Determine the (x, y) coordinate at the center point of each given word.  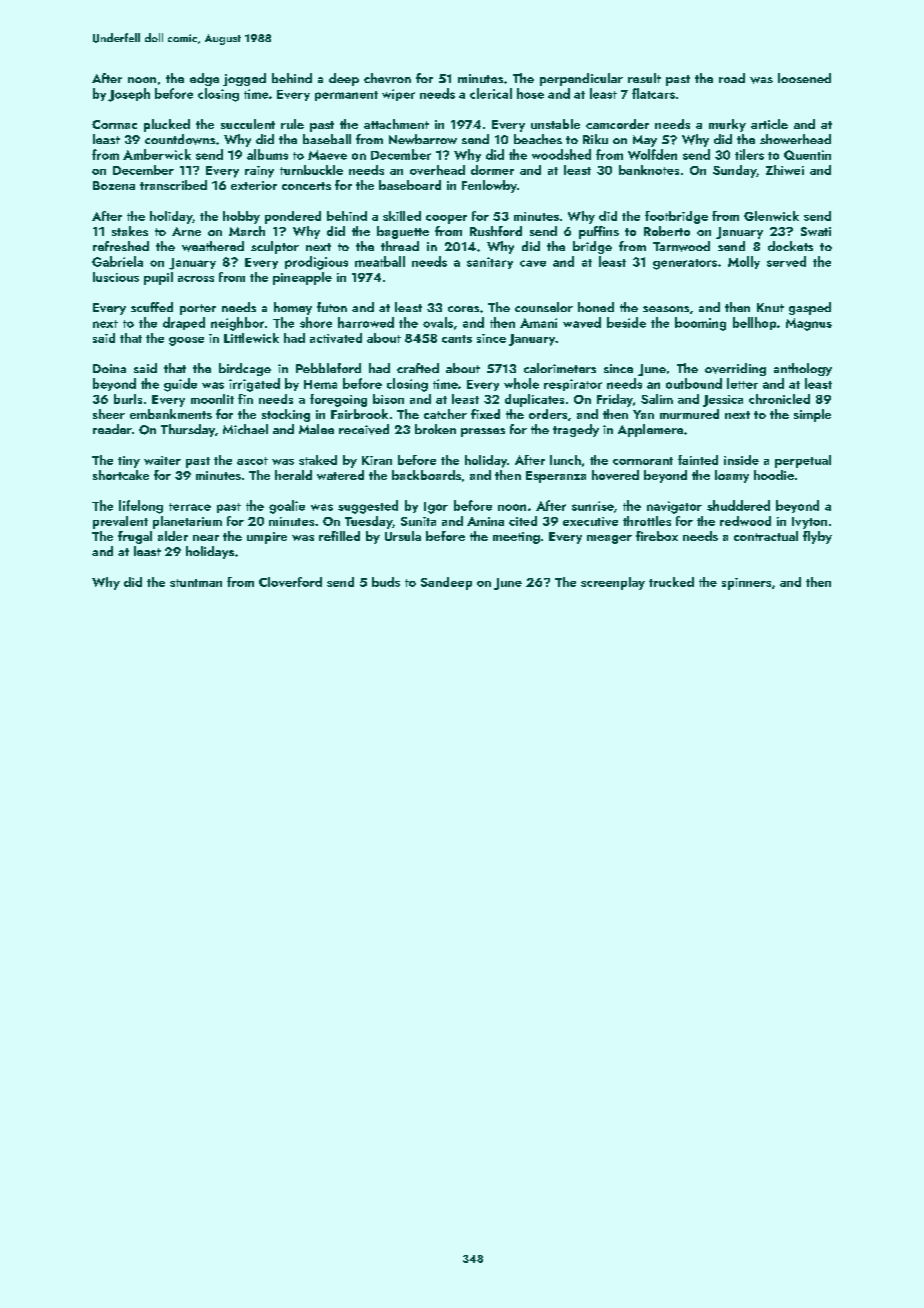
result (644, 78)
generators (685, 264)
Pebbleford (328, 368)
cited (523, 521)
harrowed (366, 322)
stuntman (196, 583)
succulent (248, 124)
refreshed (121, 246)
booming (700, 324)
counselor (544, 307)
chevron (387, 78)
